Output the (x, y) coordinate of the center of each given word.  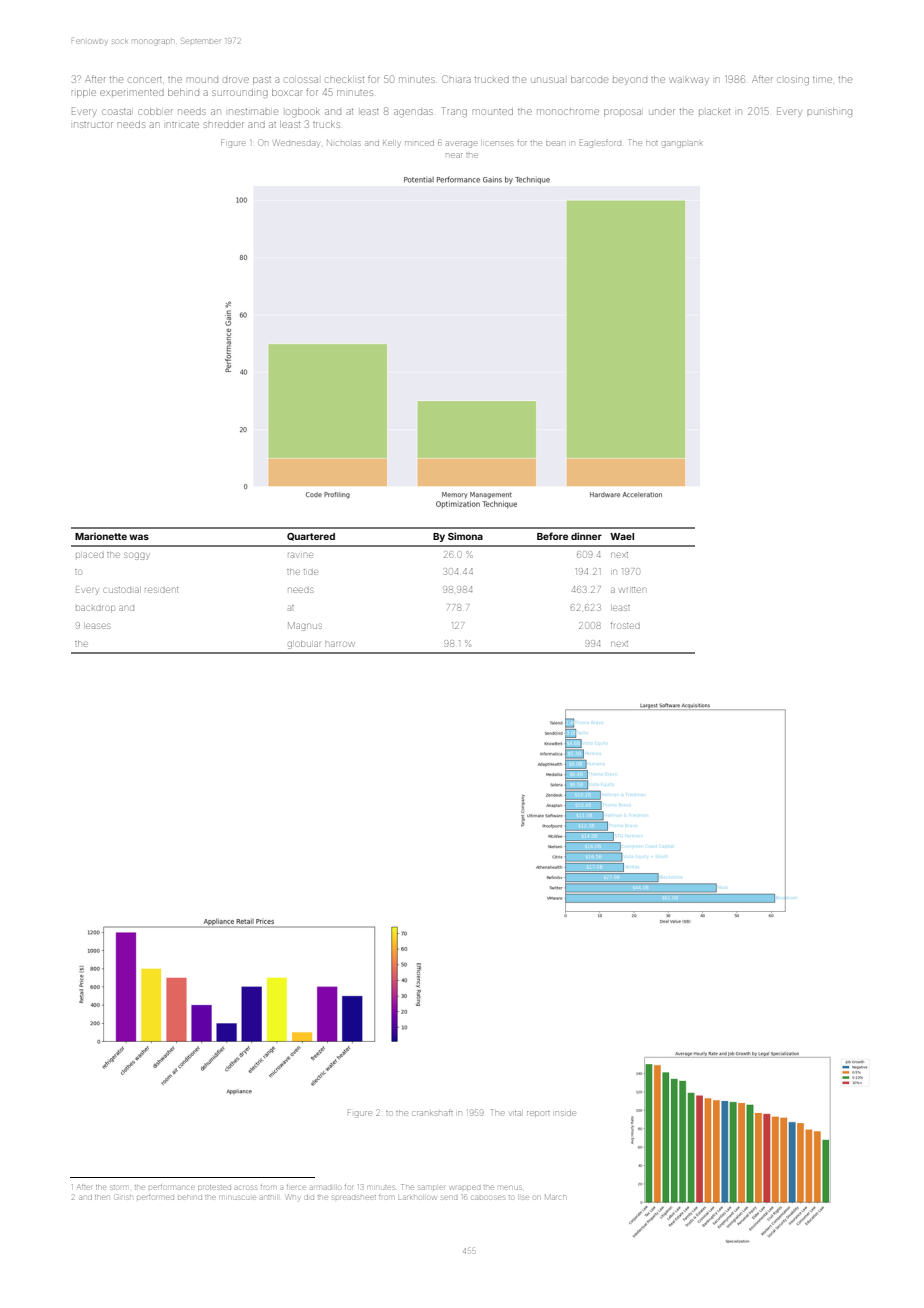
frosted (625, 626)
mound (202, 80)
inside (565, 1113)
